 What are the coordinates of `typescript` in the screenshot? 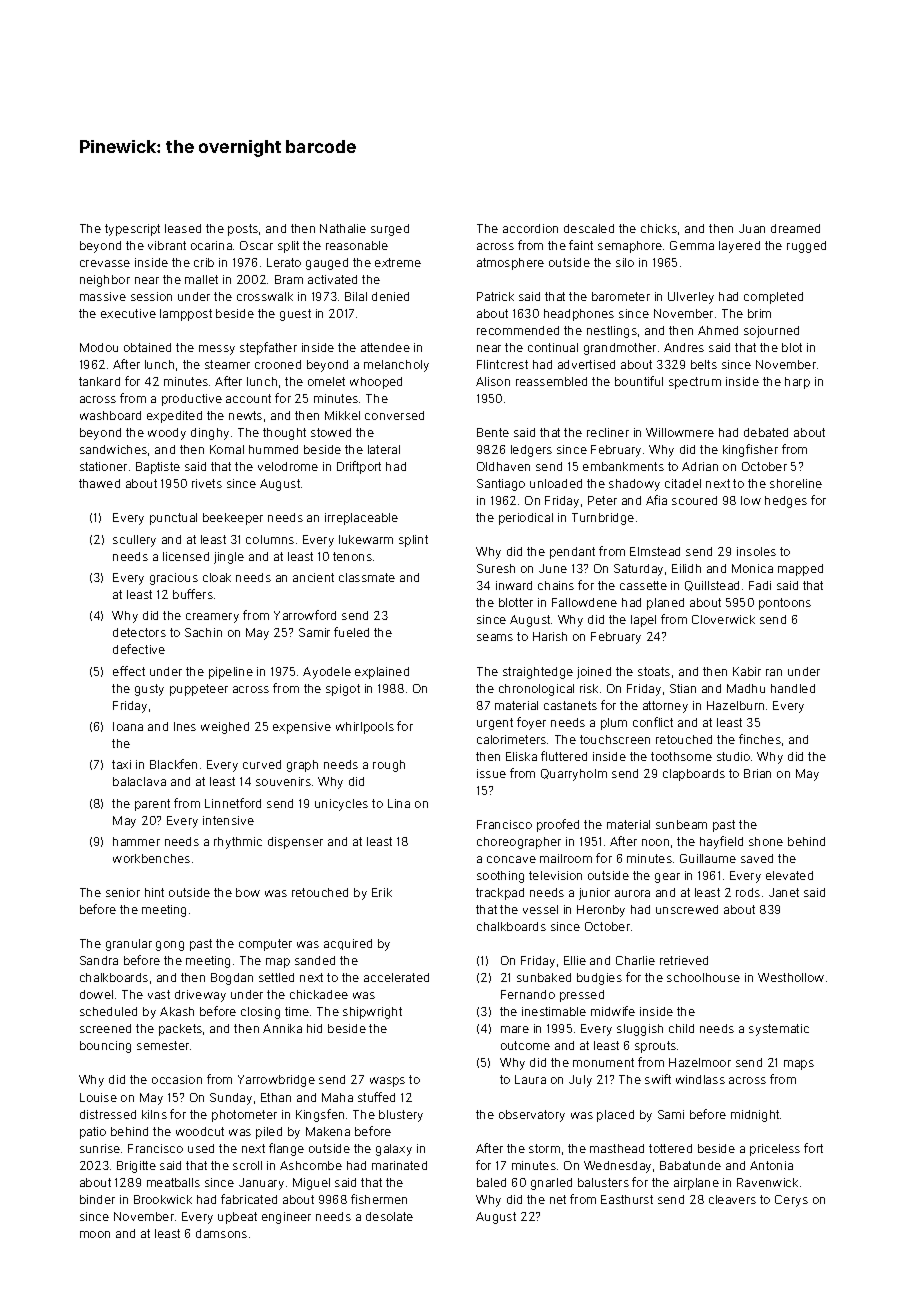 It's located at (132, 230).
